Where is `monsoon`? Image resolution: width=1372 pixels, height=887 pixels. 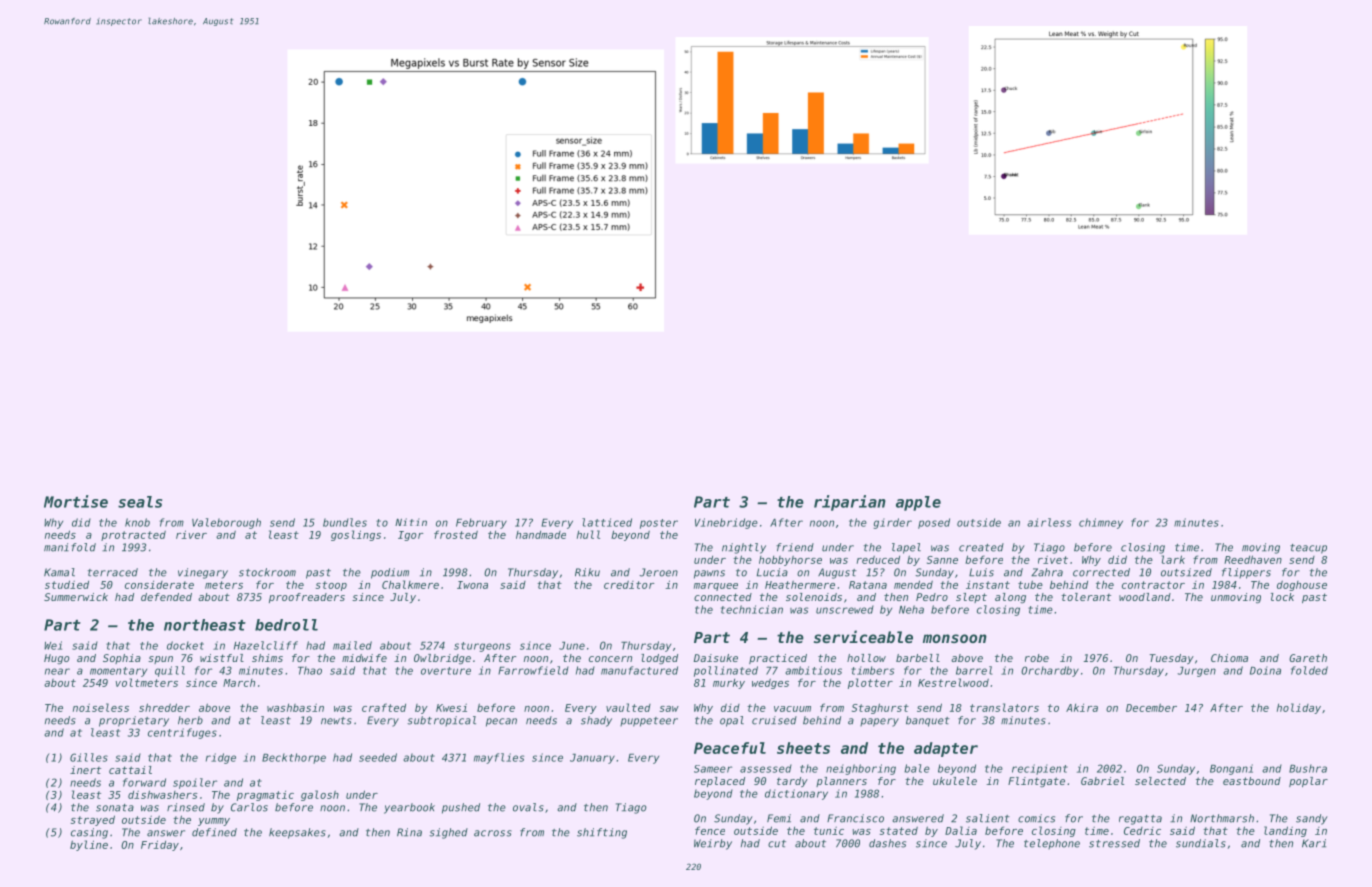 monsoon is located at coordinates (955, 638).
